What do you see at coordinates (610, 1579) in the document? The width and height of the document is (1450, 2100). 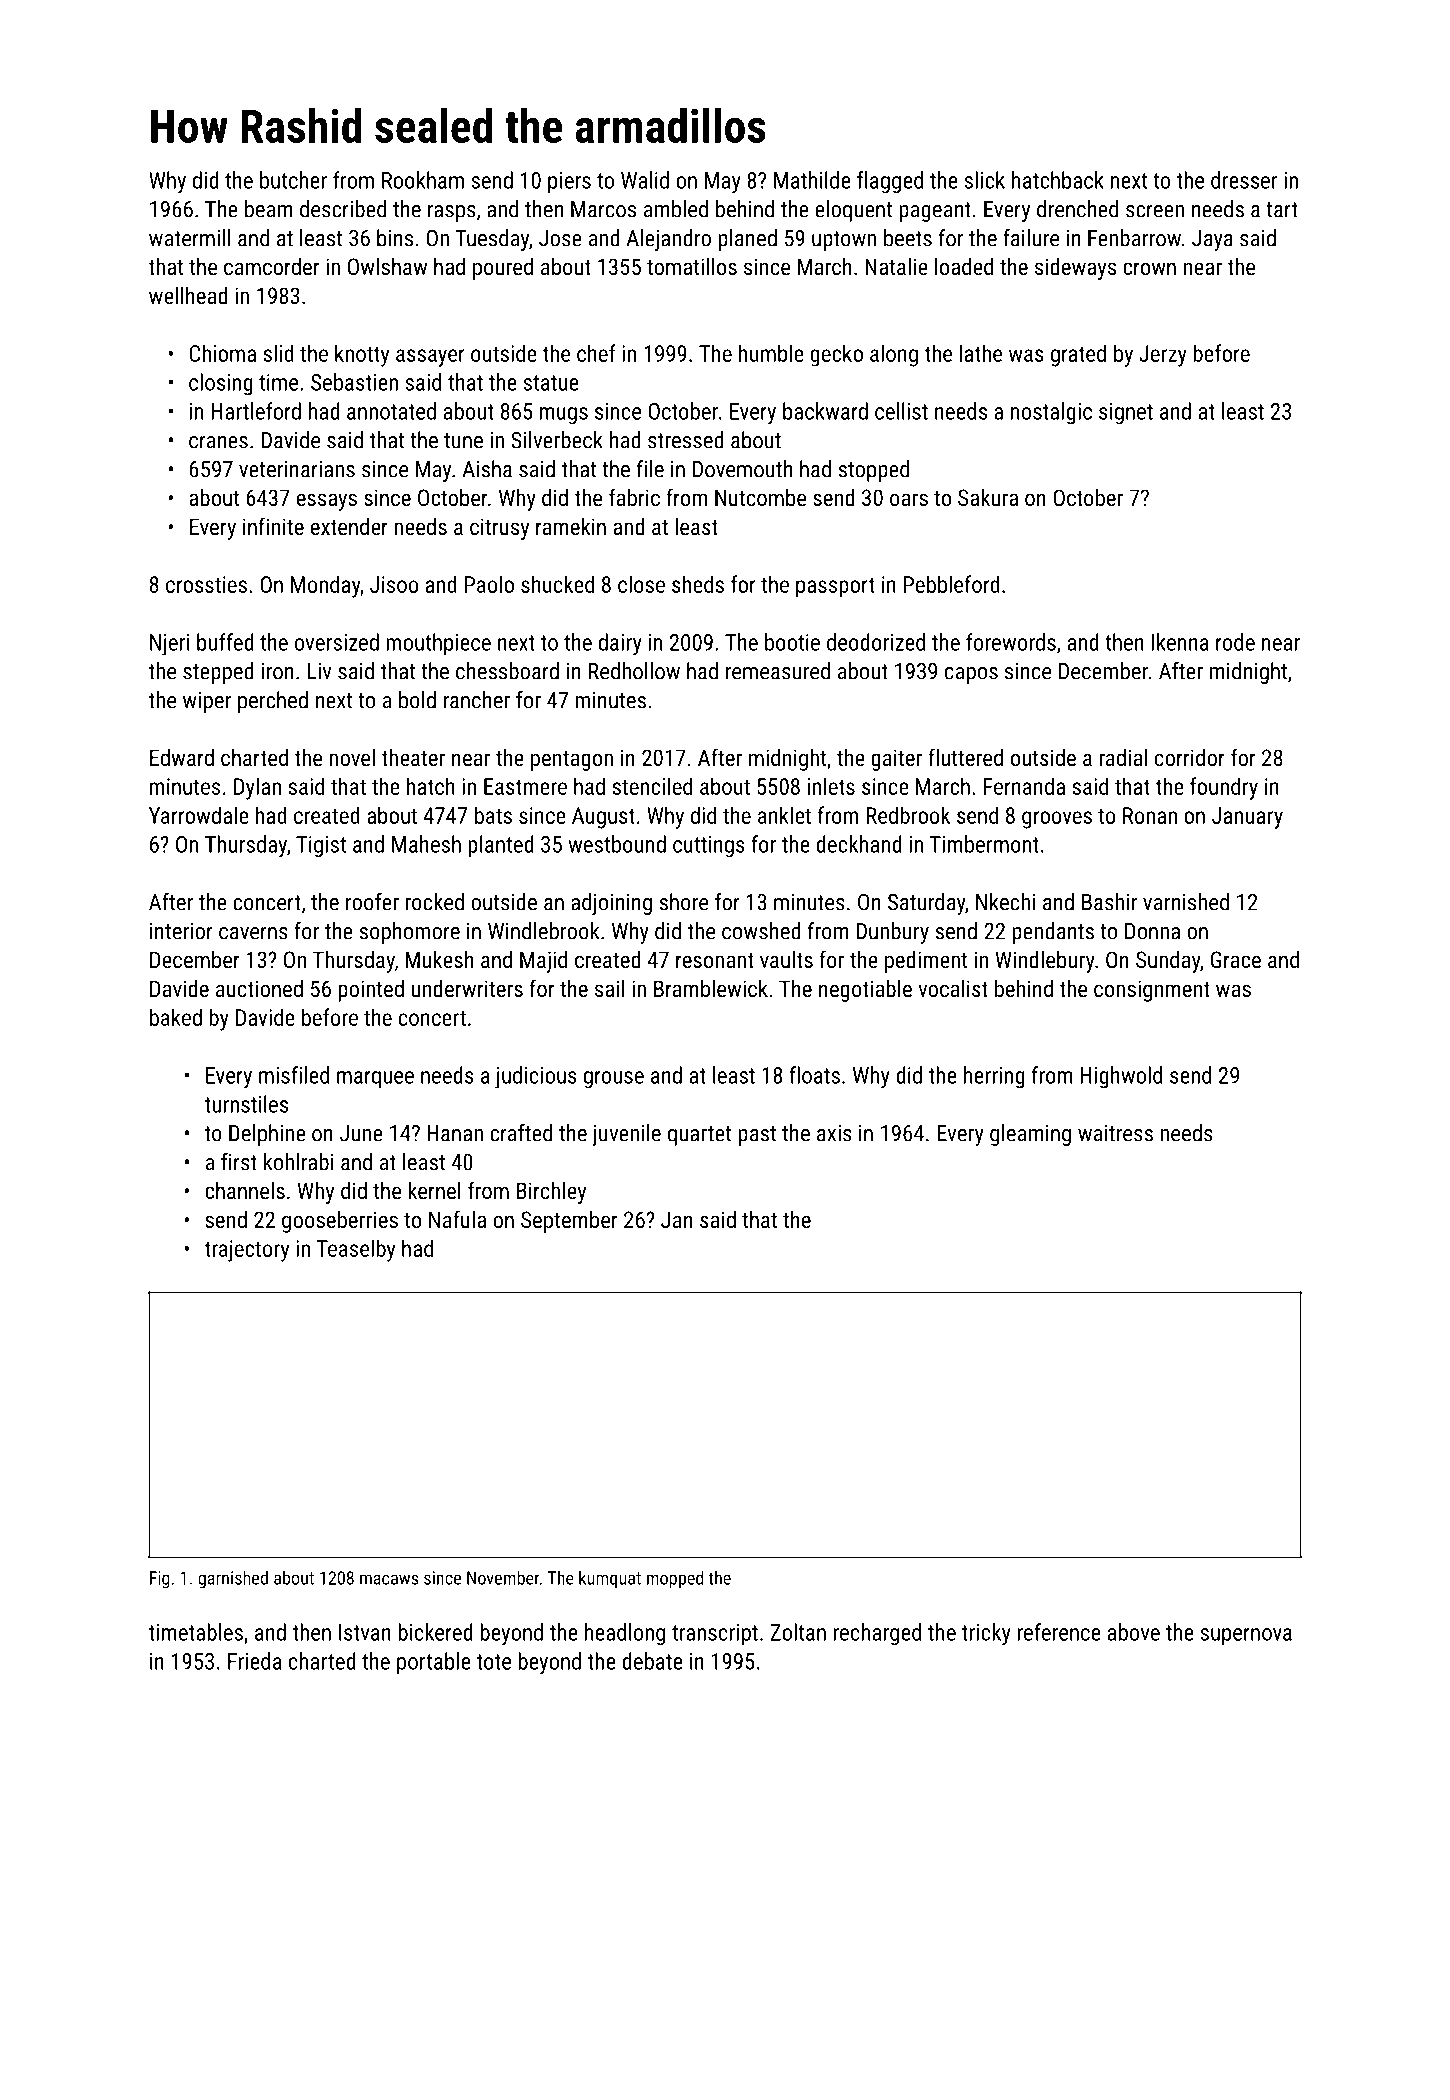 I see `kumquat` at bounding box center [610, 1579].
